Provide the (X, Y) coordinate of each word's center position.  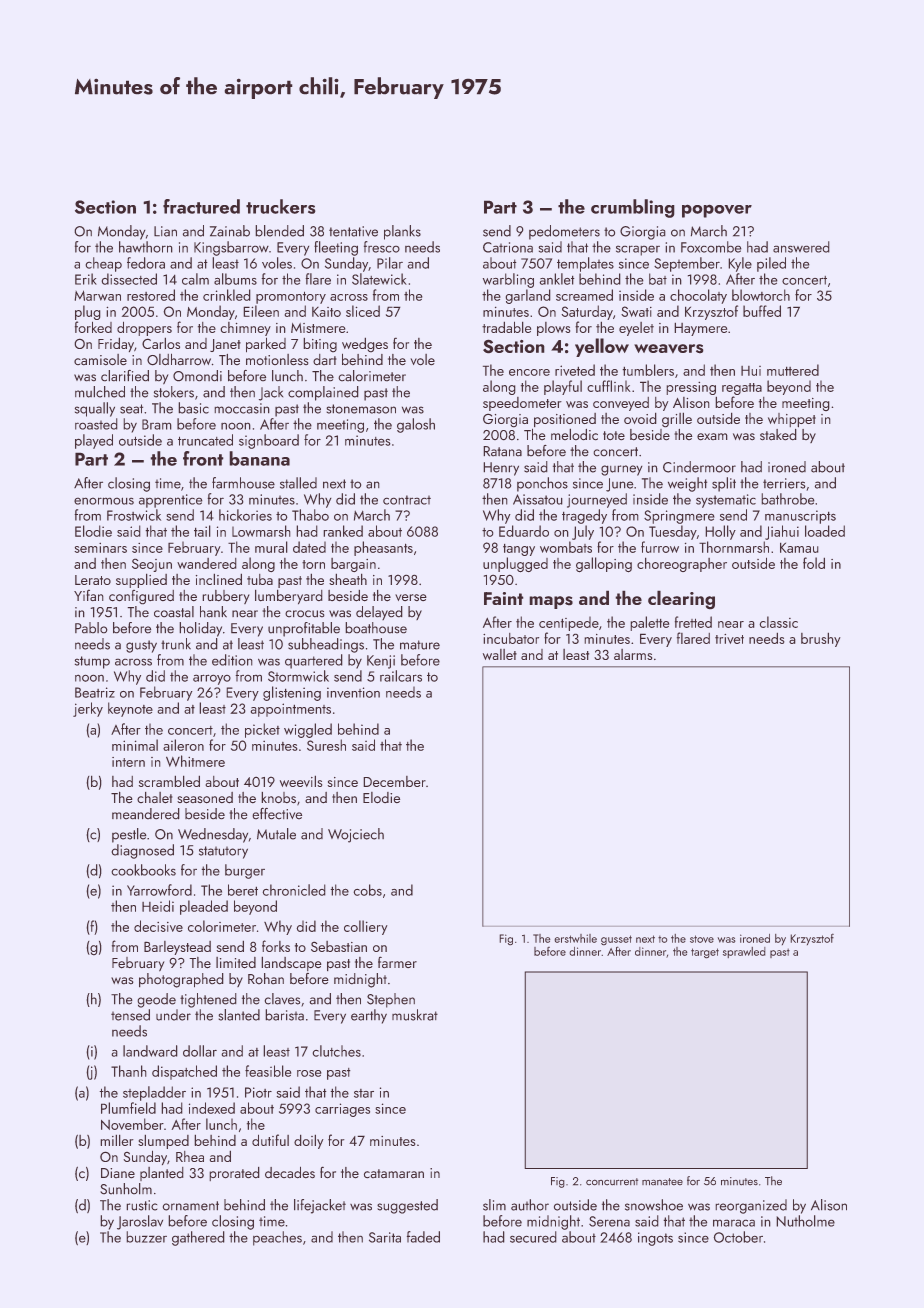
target (705, 953)
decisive (158, 926)
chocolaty (698, 296)
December (394, 781)
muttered (793, 370)
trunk (176, 644)
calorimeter (372, 376)
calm (195, 279)
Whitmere (195, 761)
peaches (277, 1238)
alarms (633, 654)
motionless (277, 360)
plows (553, 329)
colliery (366, 927)
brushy (821, 639)
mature (420, 645)
